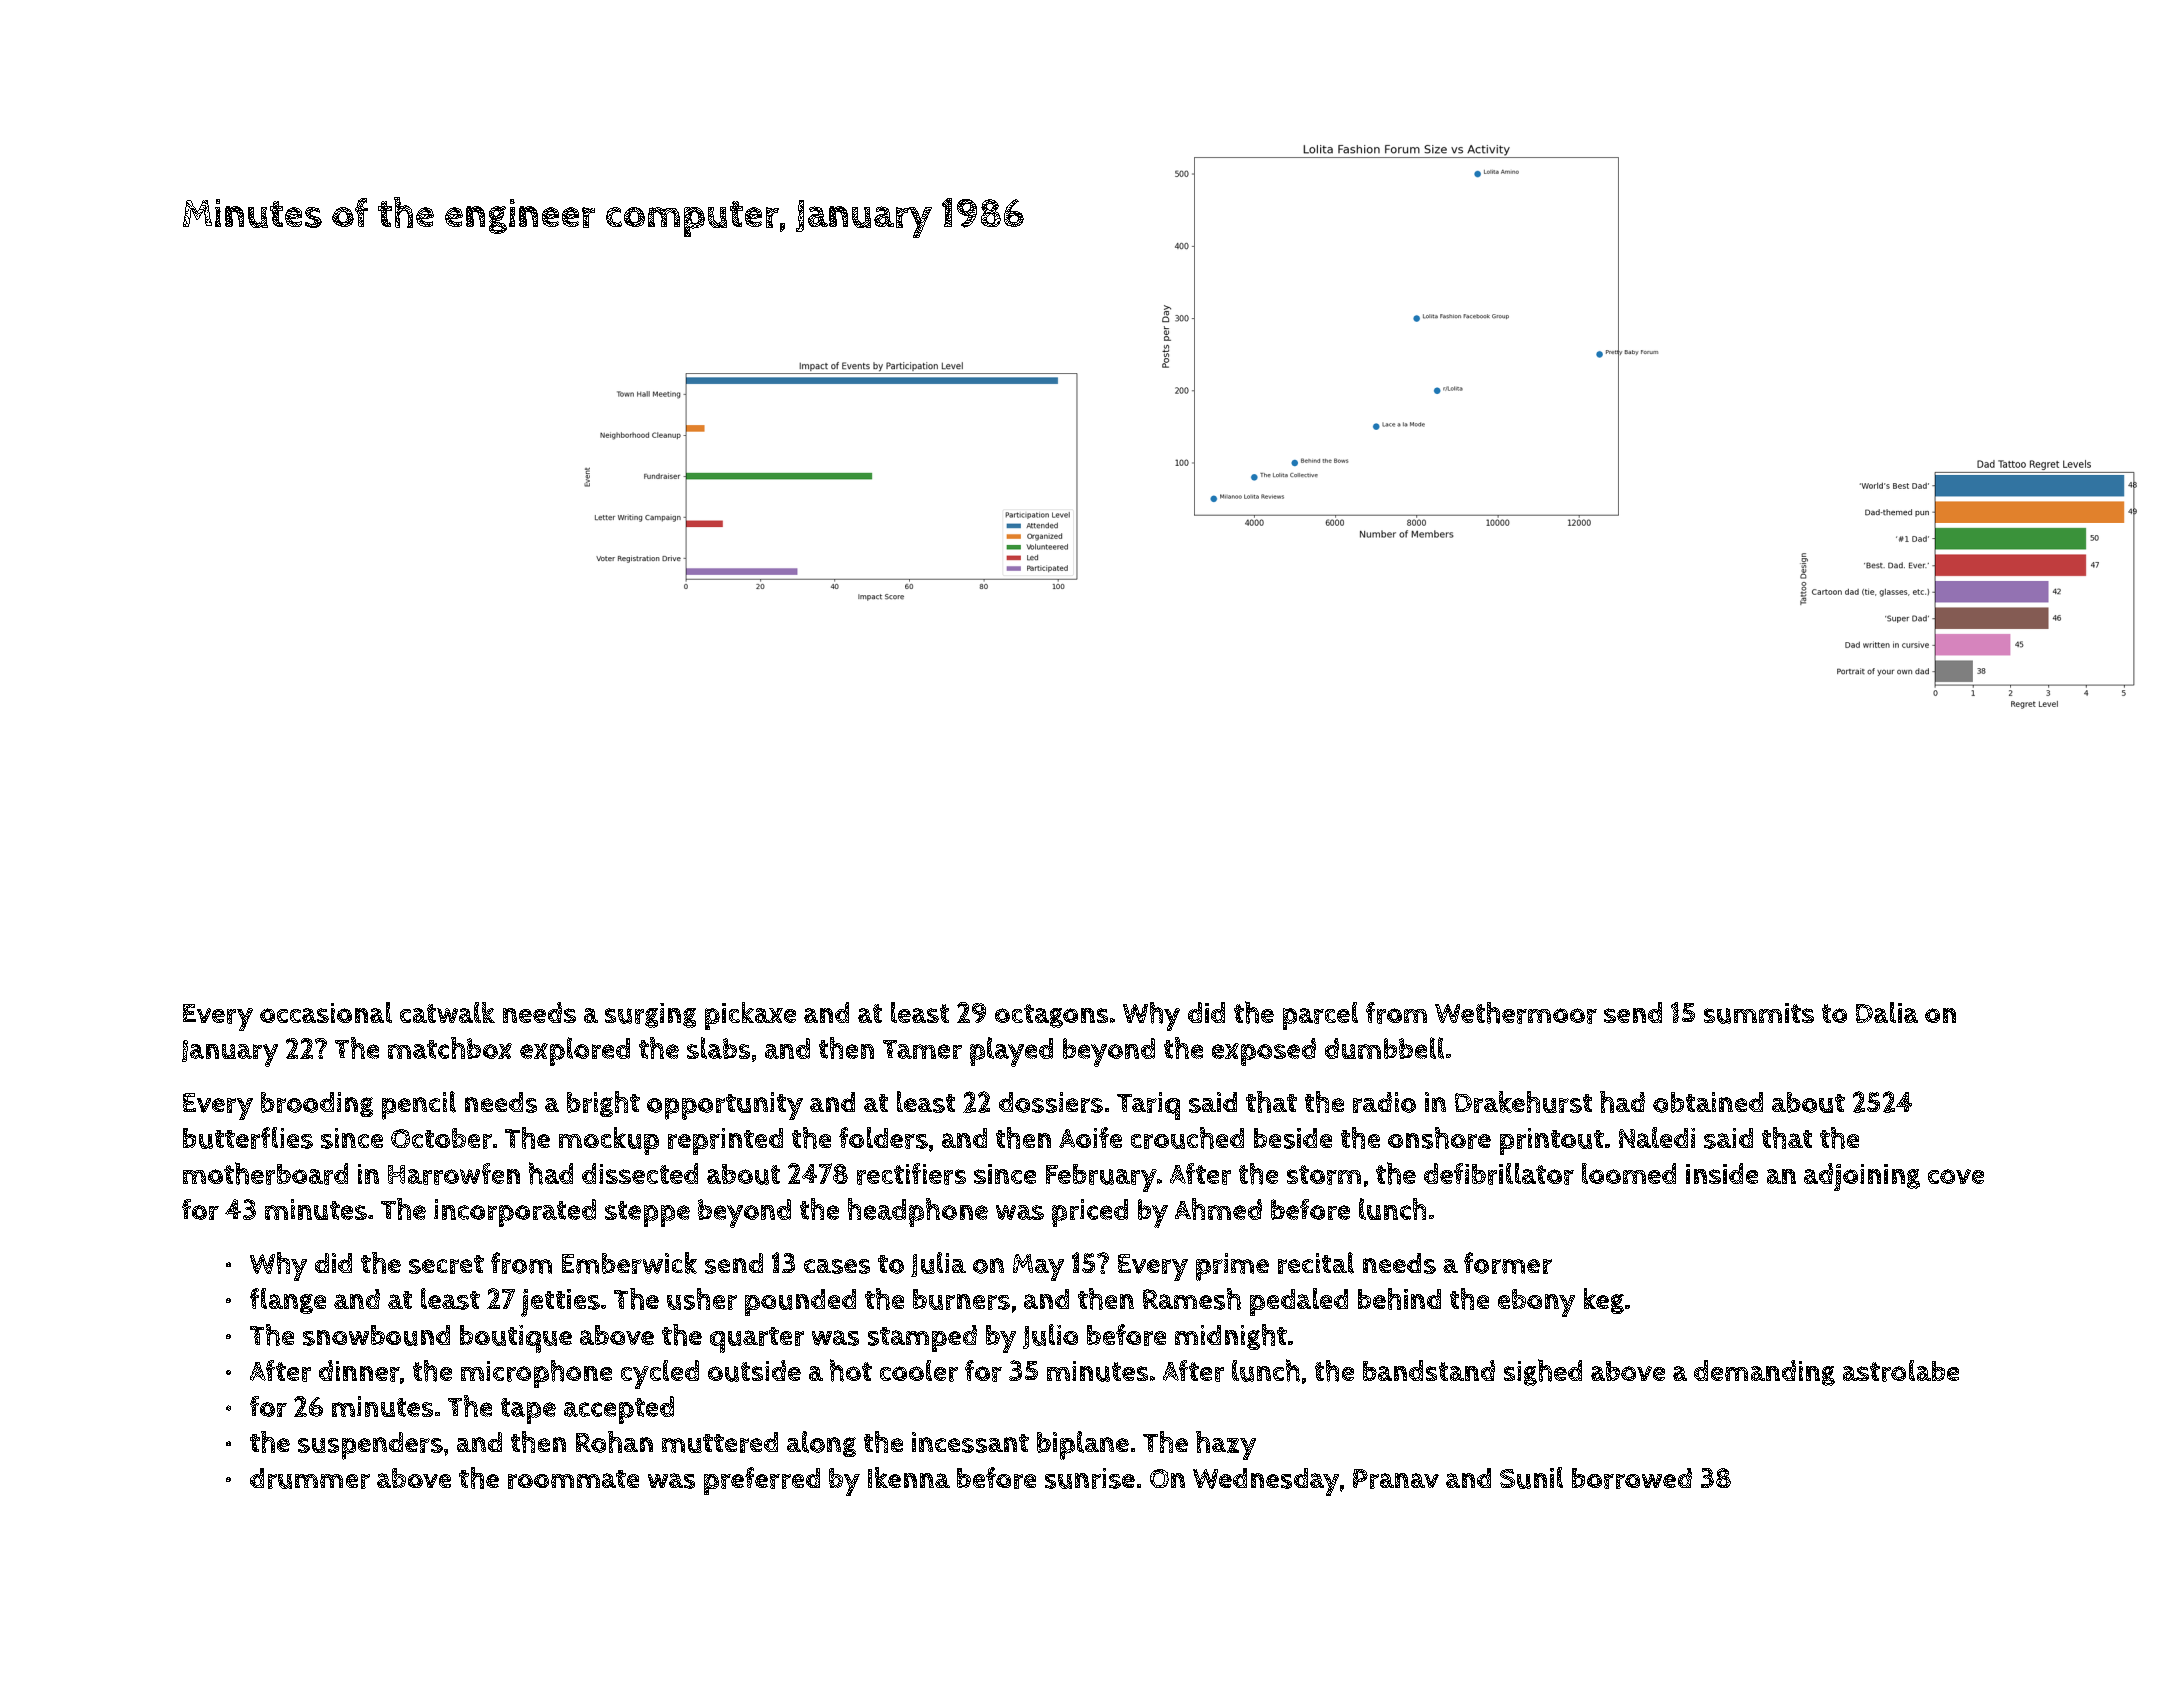 The width and height of the image is (2178, 1683). I want to click on drummer, so click(310, 1478).
